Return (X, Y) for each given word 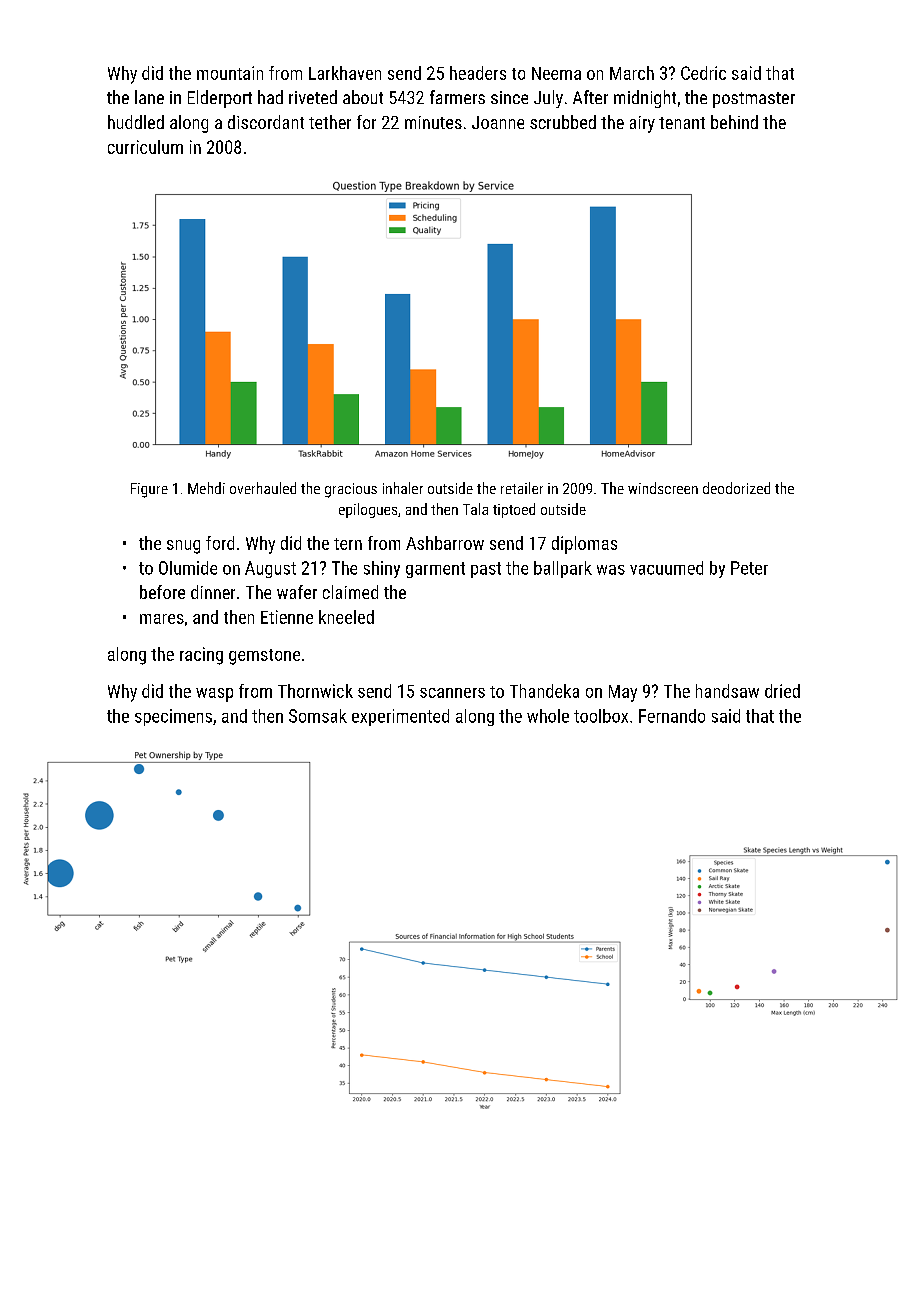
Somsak (318, 716)
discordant (266, 122)
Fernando (672, 716)
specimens (173, 717)
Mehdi (206, 488)
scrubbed (563, 122)
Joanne (498, 122)
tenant (682, 123)
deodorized (736, 488)
